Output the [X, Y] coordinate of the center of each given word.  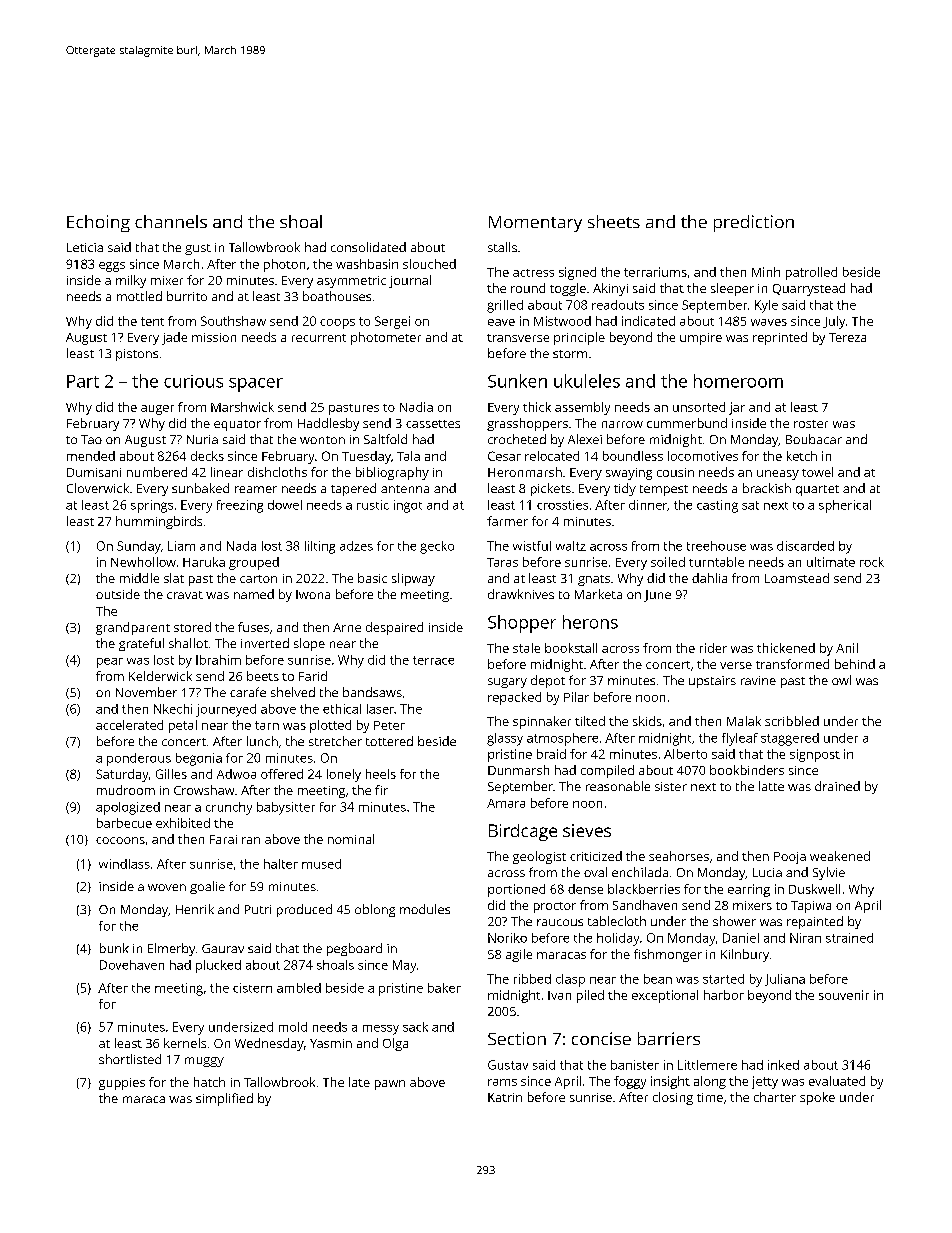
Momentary [535, 224]
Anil [847, 648]
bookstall [571, 648]
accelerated [129, 725]
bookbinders [747, 770]
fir [381, 790]
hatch [209, 1082]
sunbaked [200, 488]
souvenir [844, 995]
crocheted [517, 439]
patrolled [811, 273]
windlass [124, 864]
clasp [570, 980]
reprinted [780, 338]
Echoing [98, 223]
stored [192, 627]
